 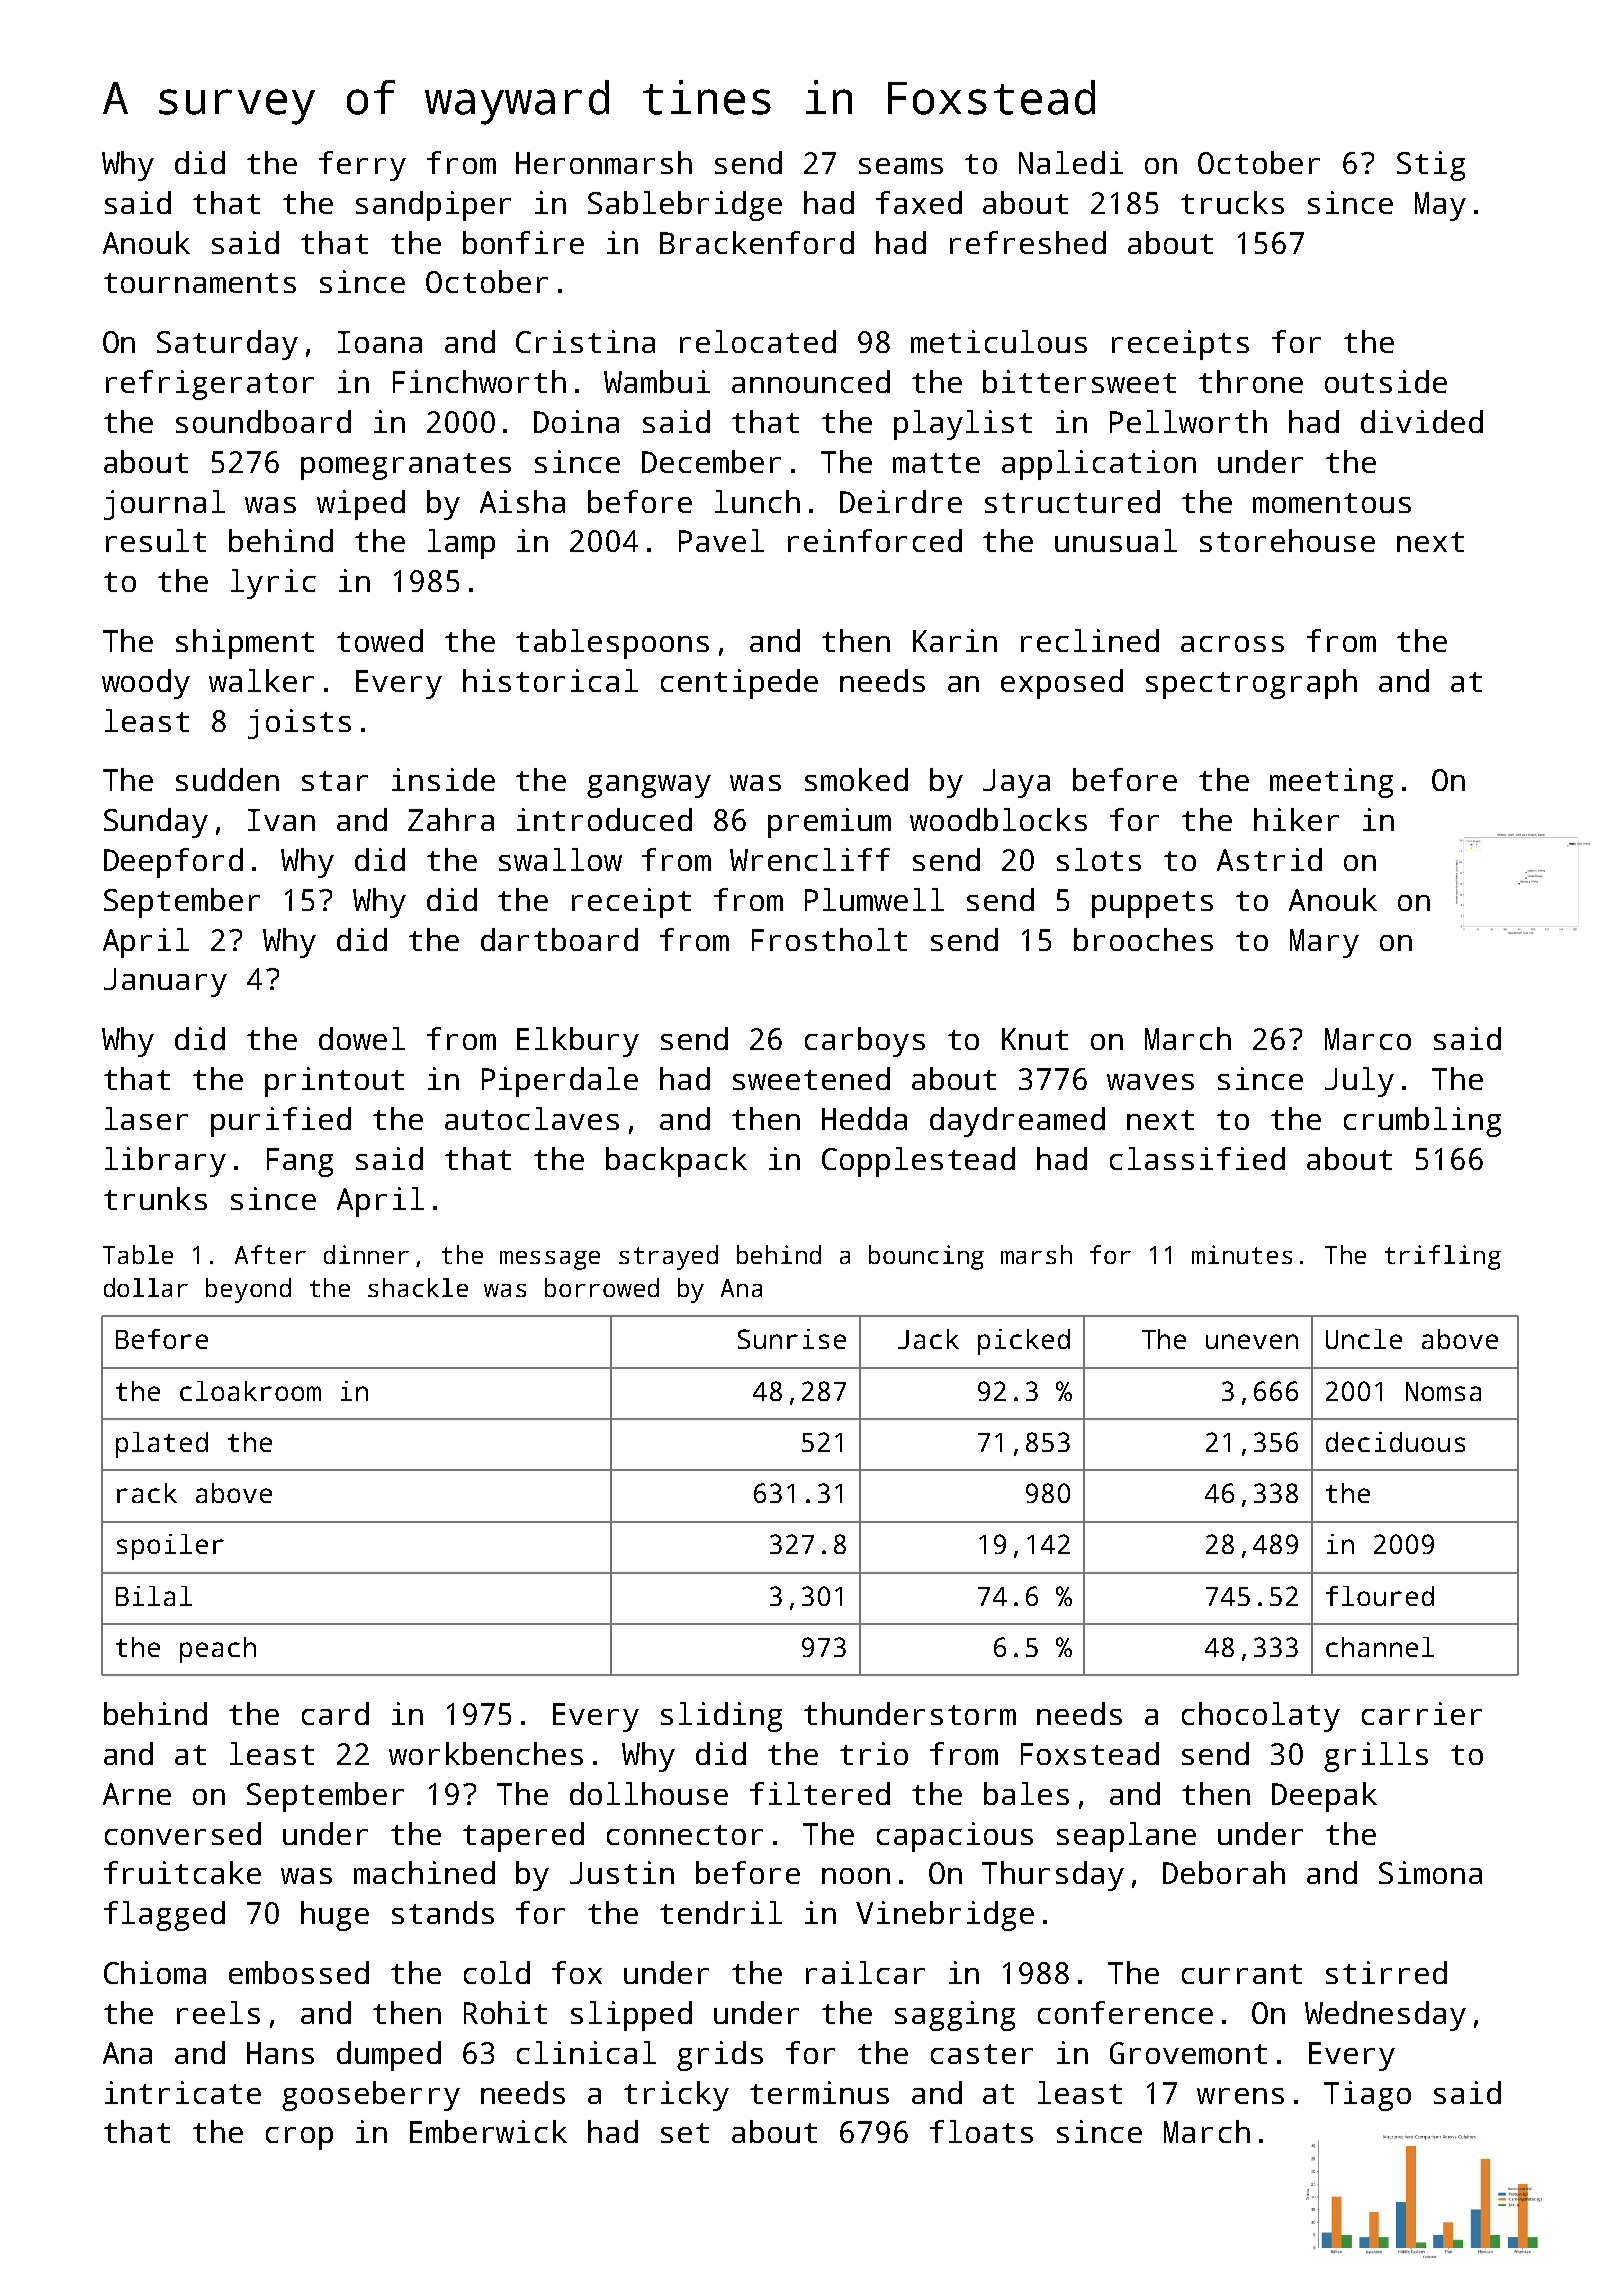 I want to click on divided, so click(x=1422, y=421).
